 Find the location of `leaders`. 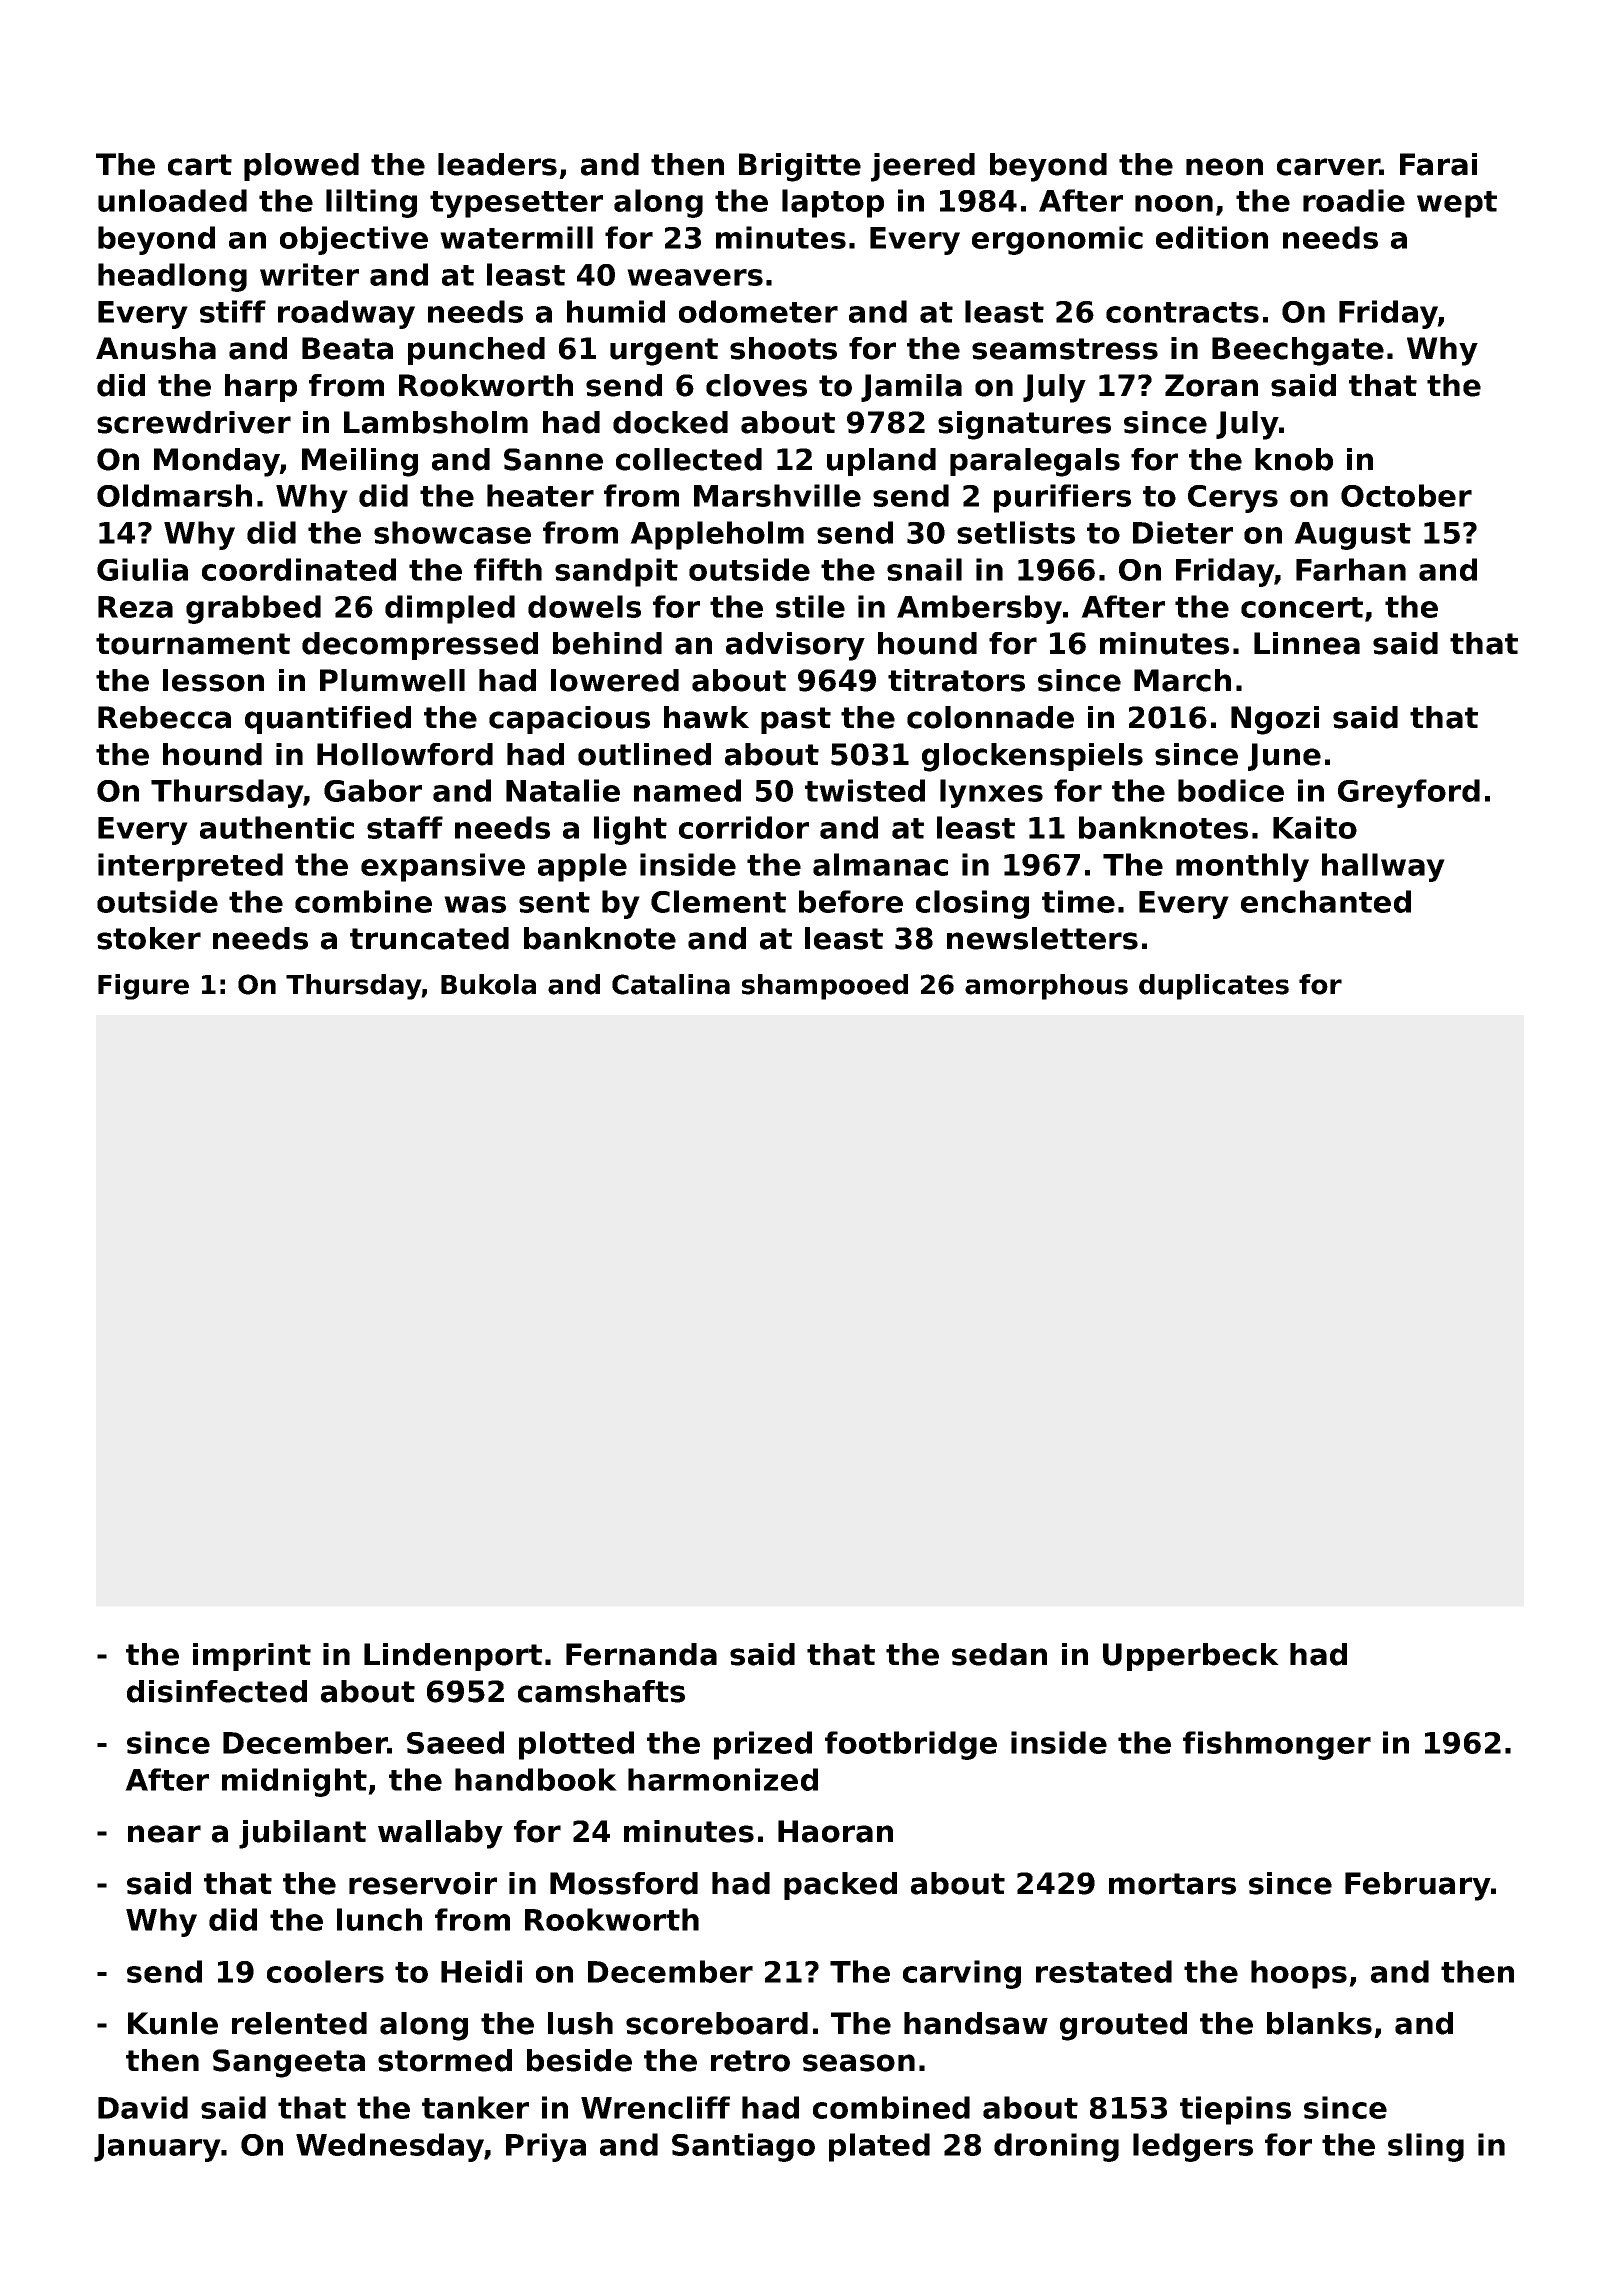

leaders is located at coordinates (497, 164).
